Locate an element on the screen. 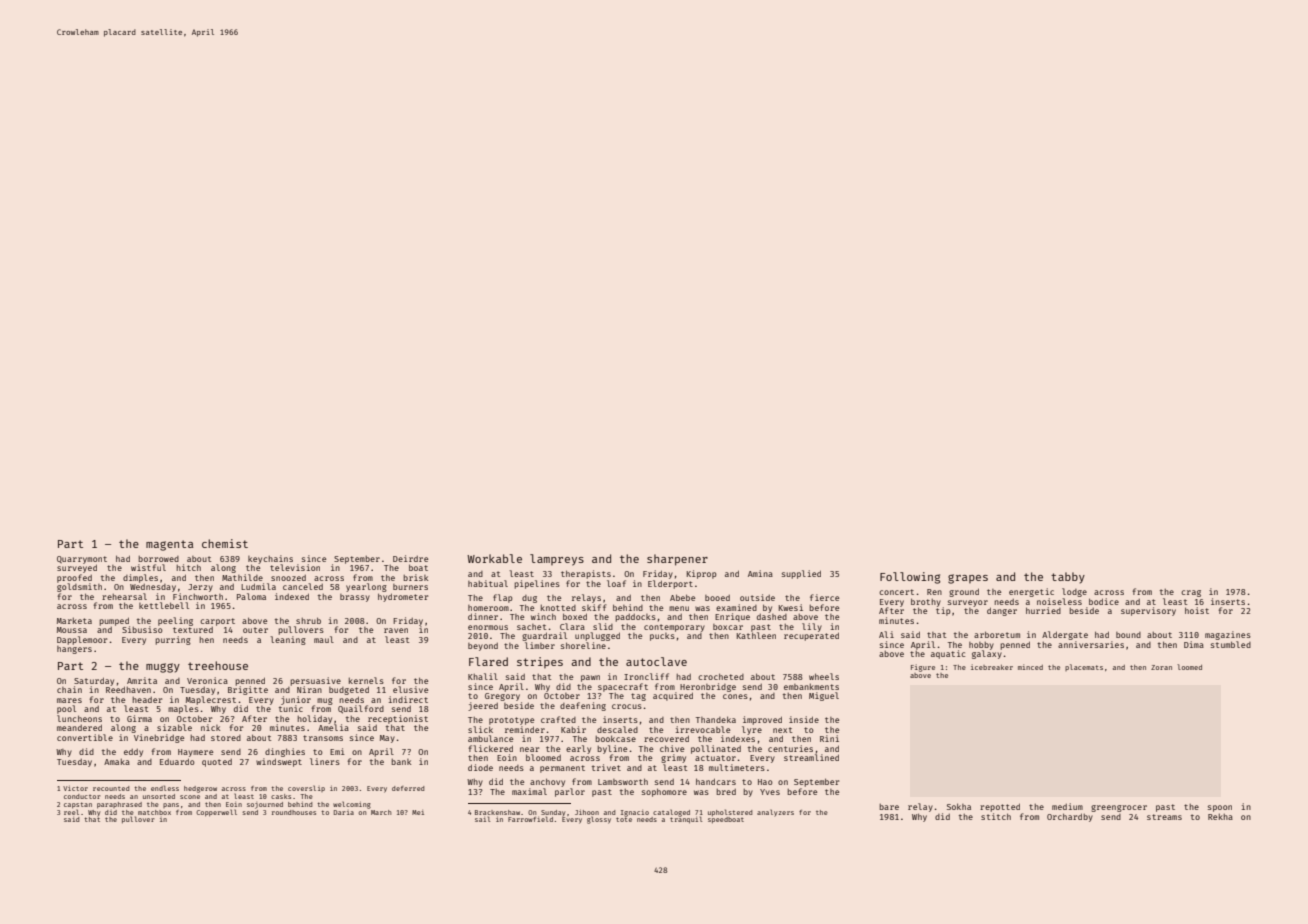 The height and width of the screenshot is (924, 1308). streams is located at coordinates (1164, 817).
